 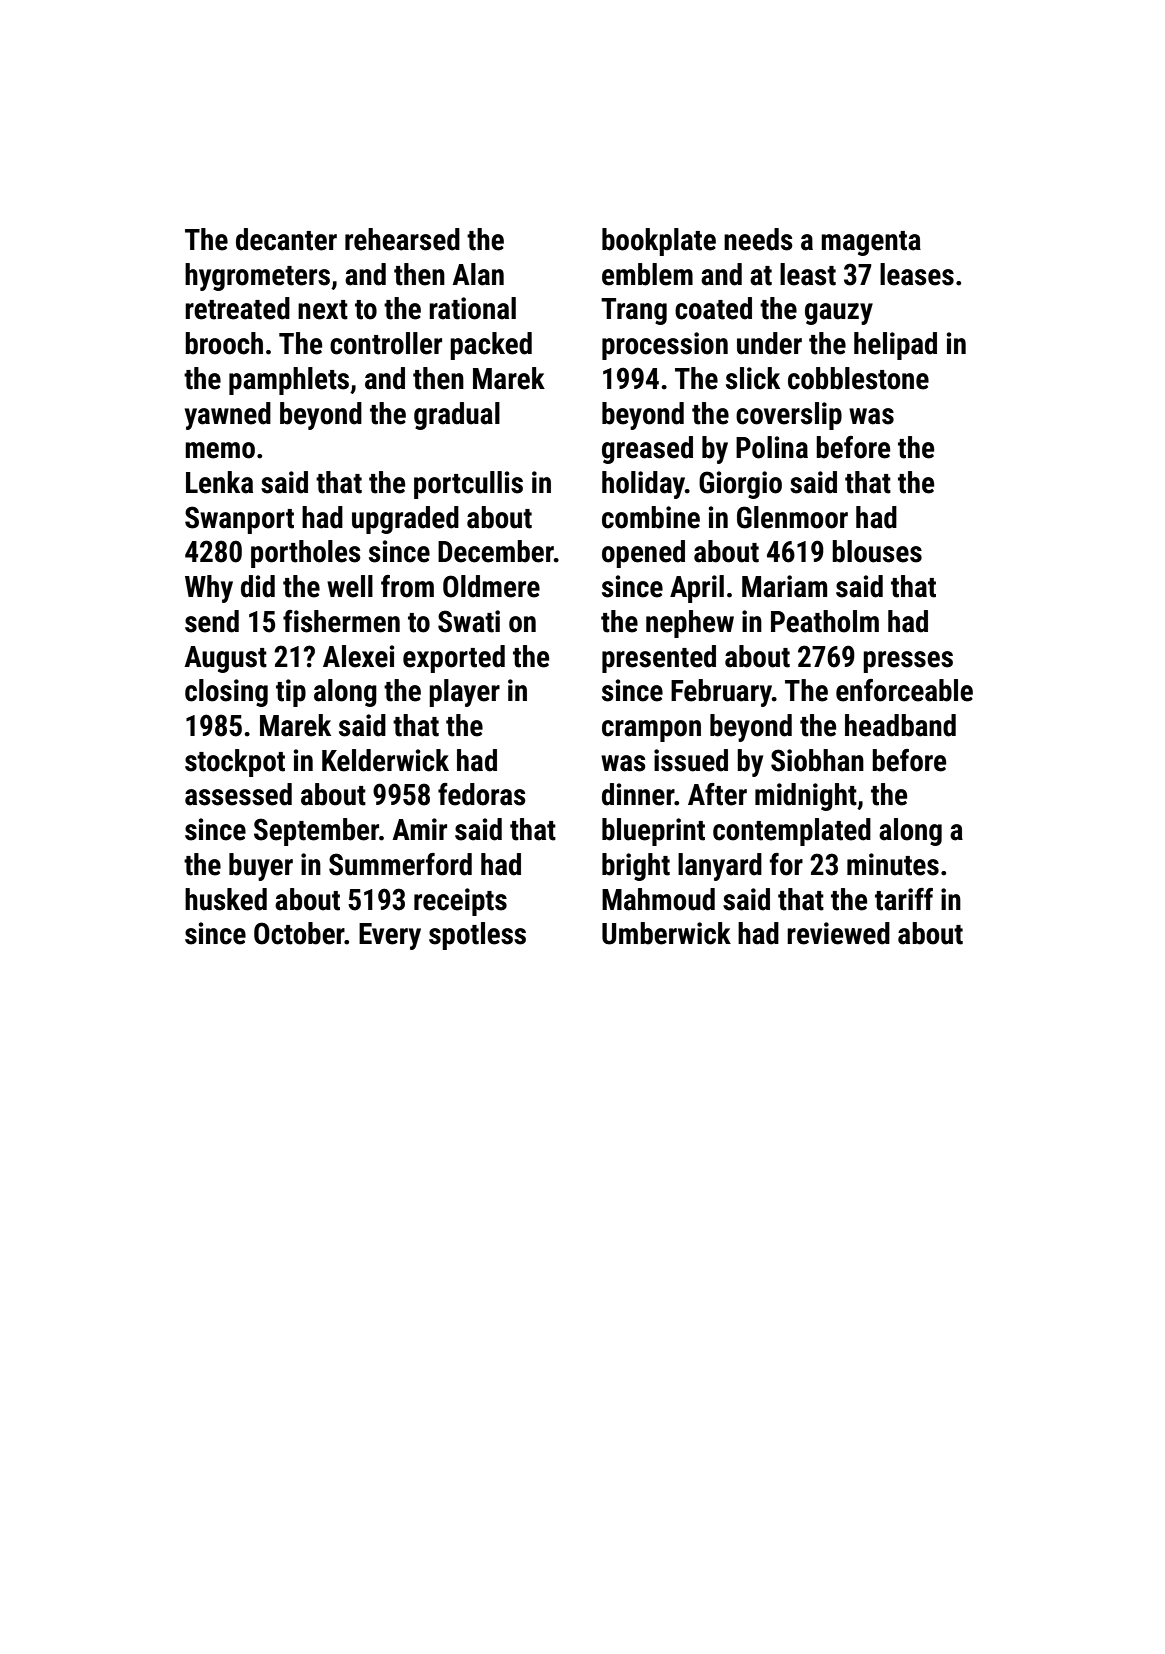 I want to click on hygrometers, so click(x=257, y=277).
